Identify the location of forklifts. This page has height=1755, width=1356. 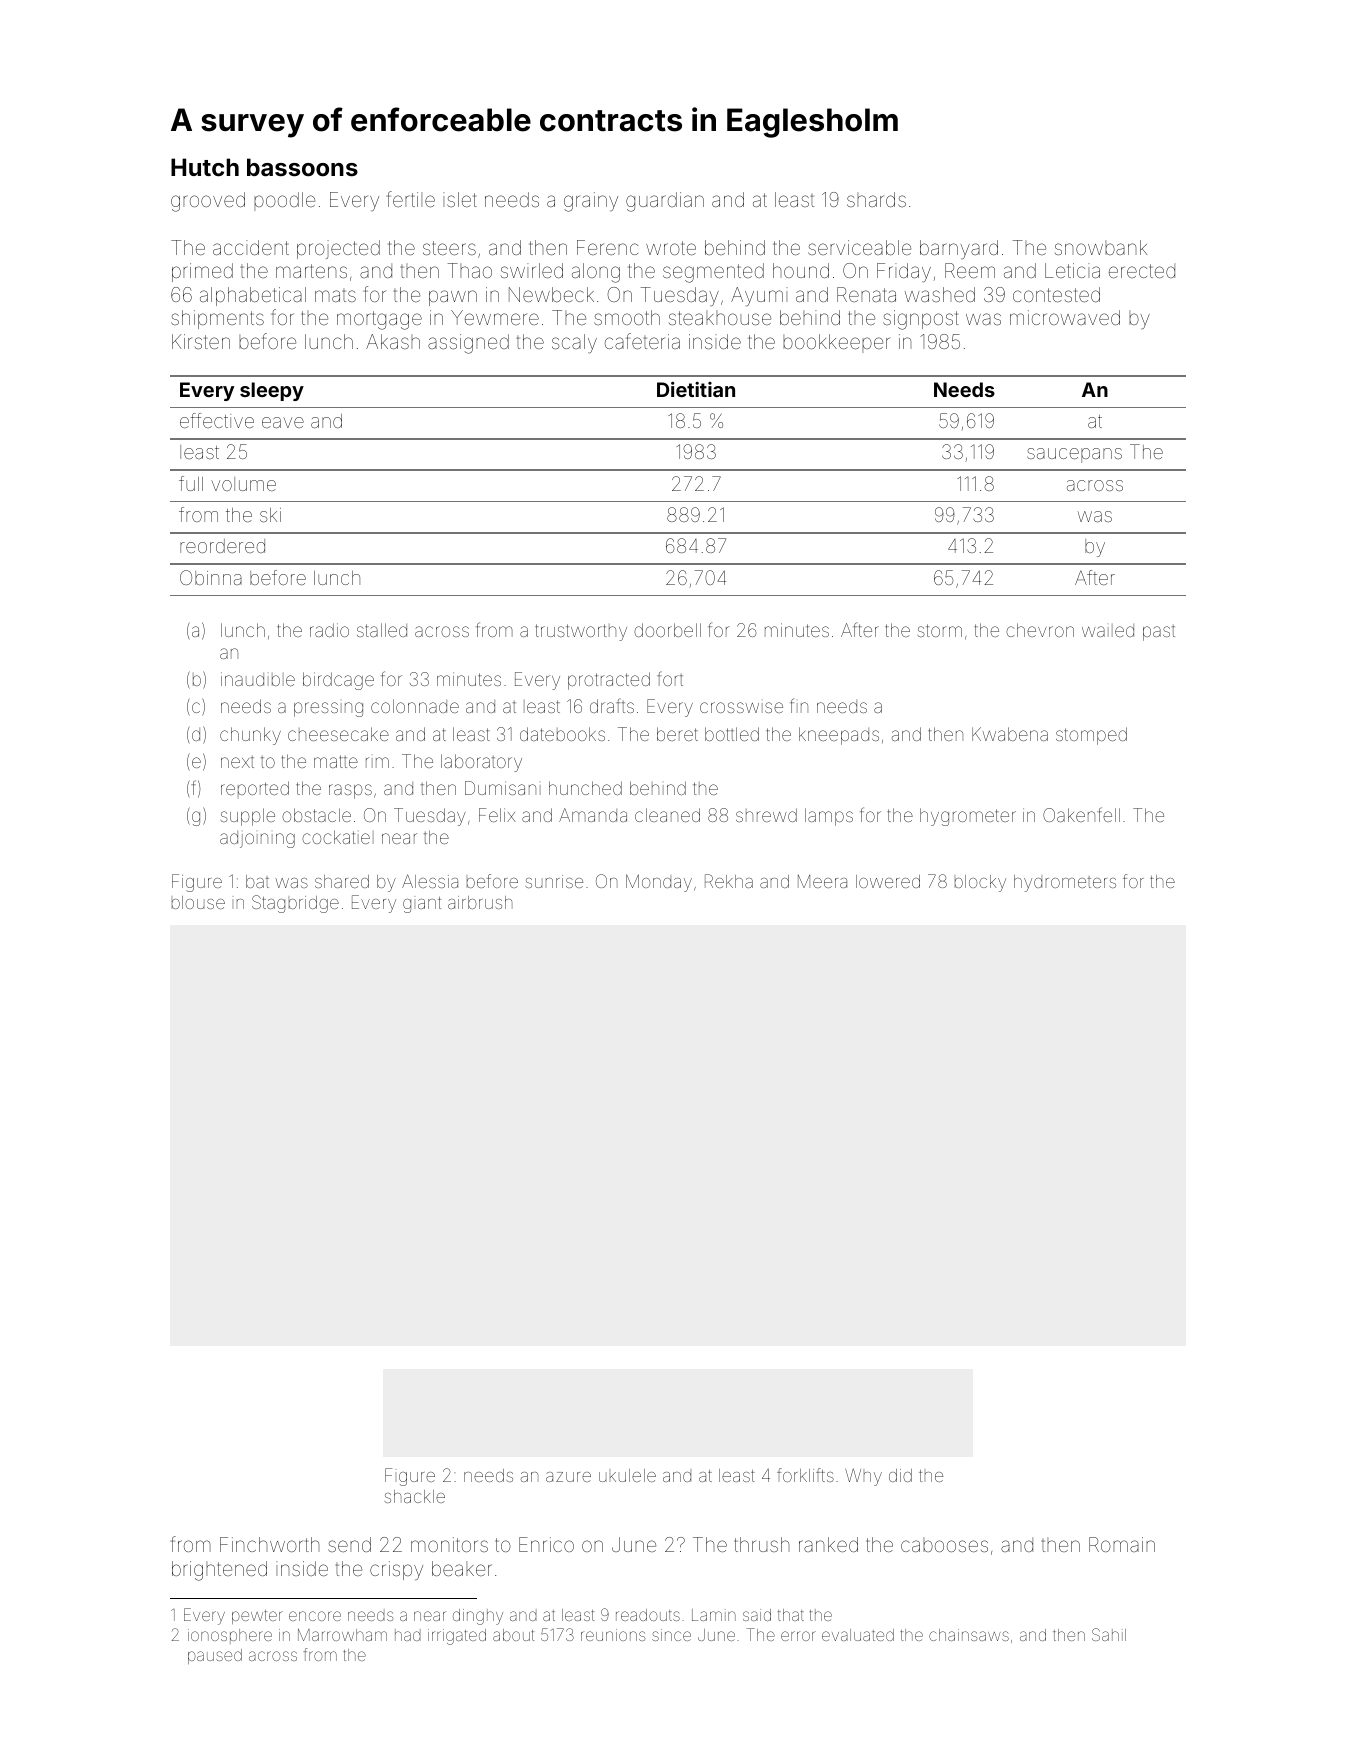
(805, 1475).
